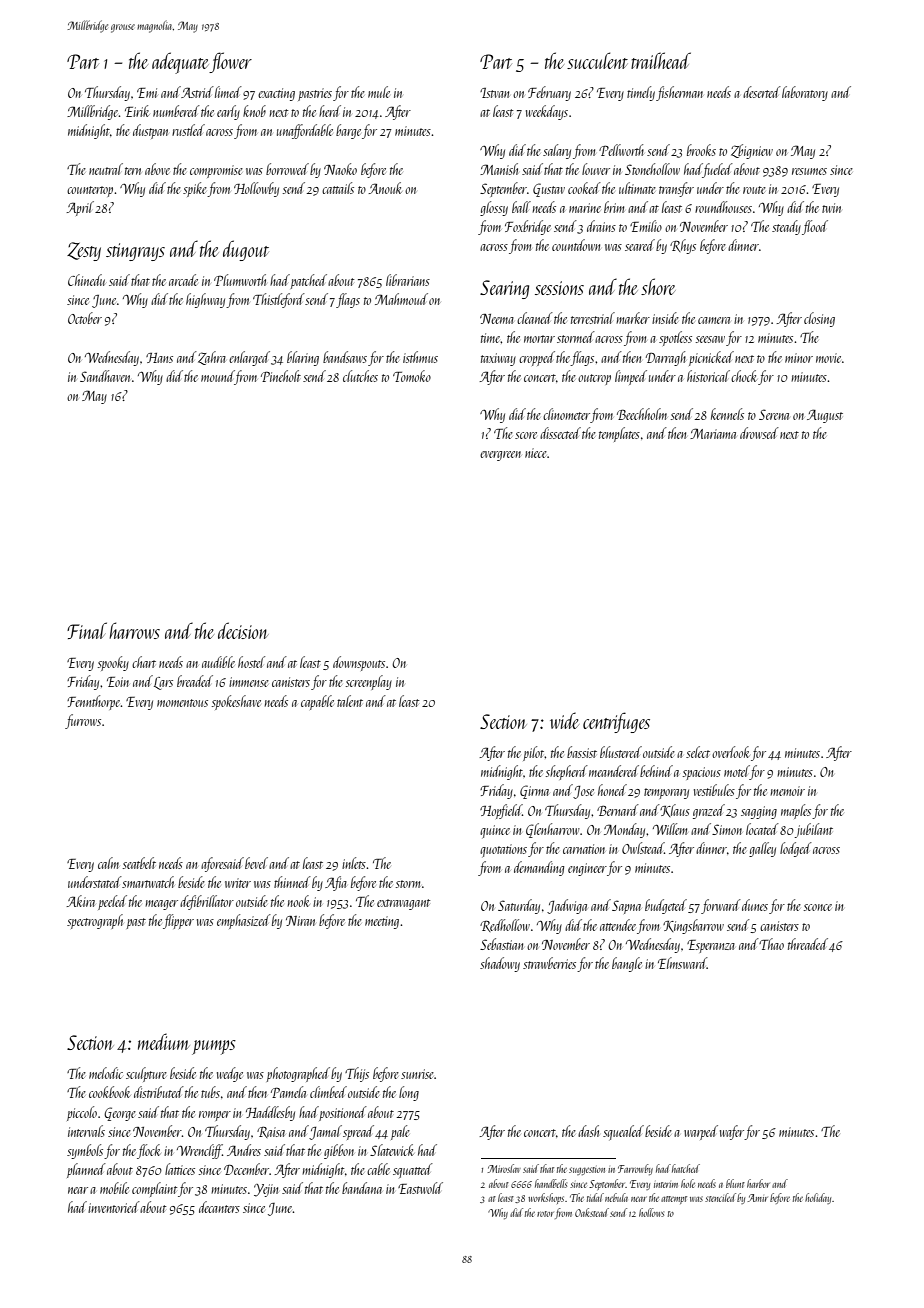 The height and width of the screenshot is (1308, 924). Describe the element at coordinates (369, 682) in the screenshot. I see `screenplay` at that location.
